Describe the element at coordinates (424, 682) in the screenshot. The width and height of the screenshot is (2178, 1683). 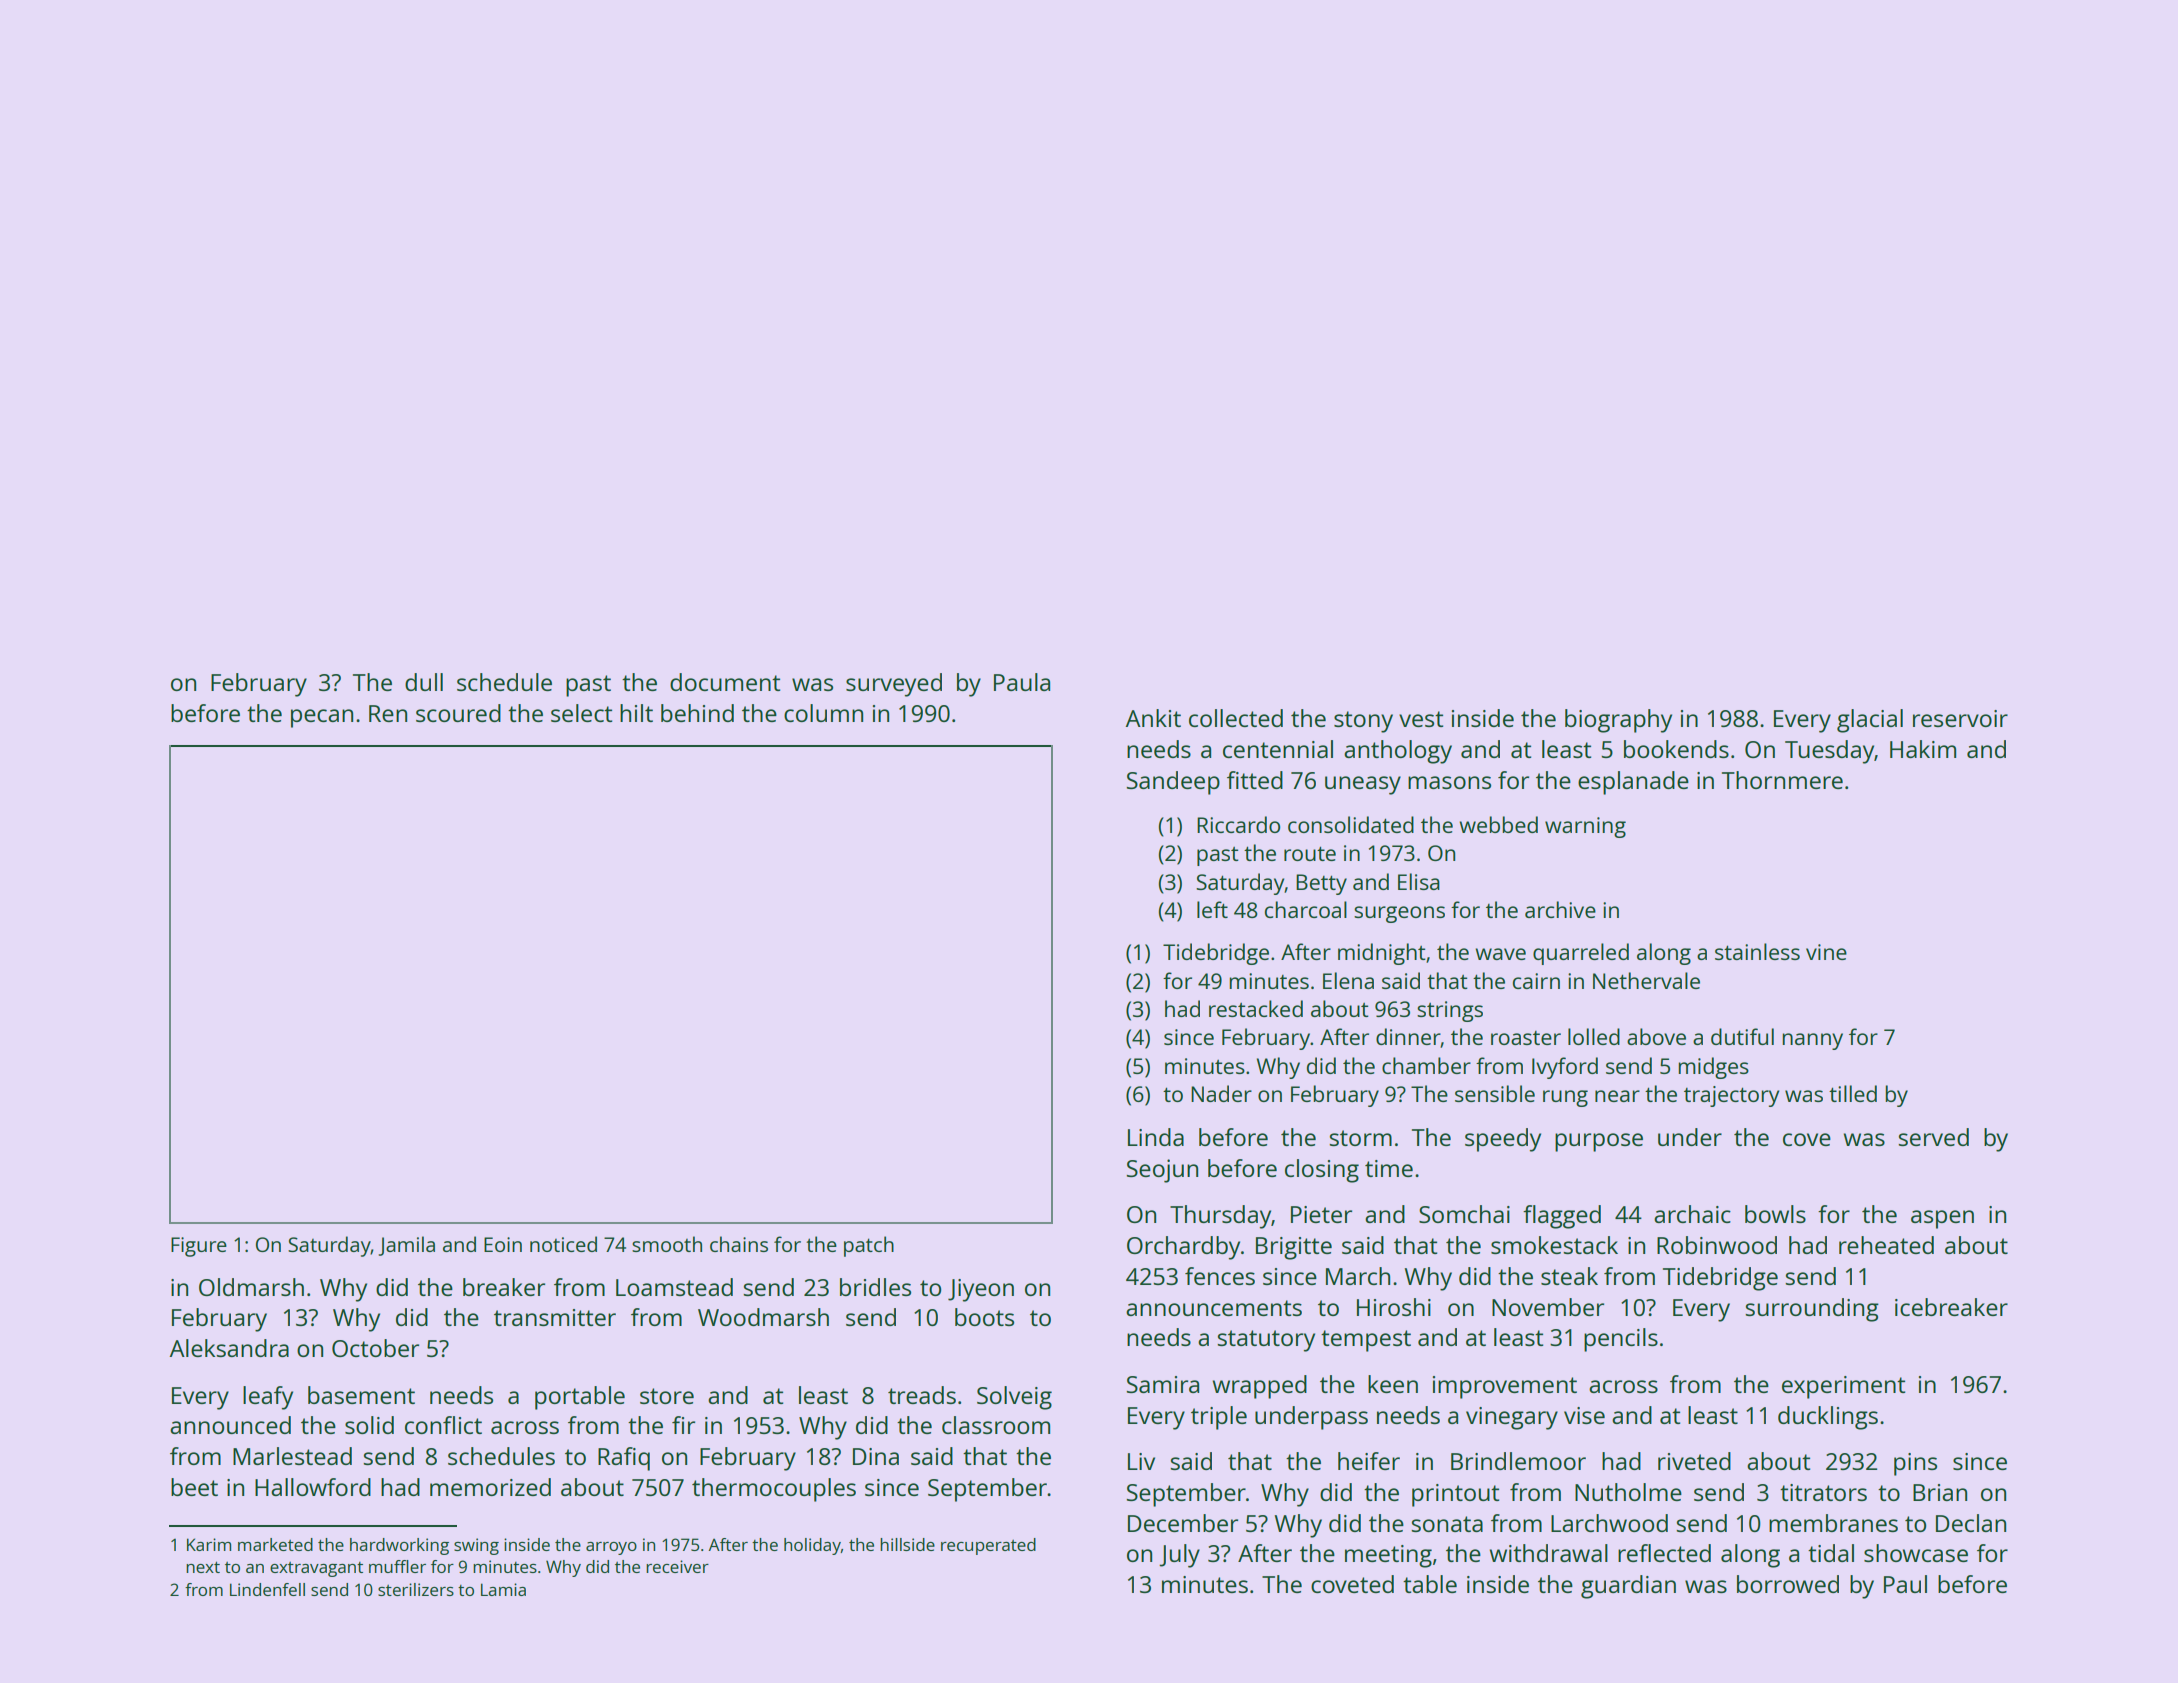
I see `dull` at that location.
